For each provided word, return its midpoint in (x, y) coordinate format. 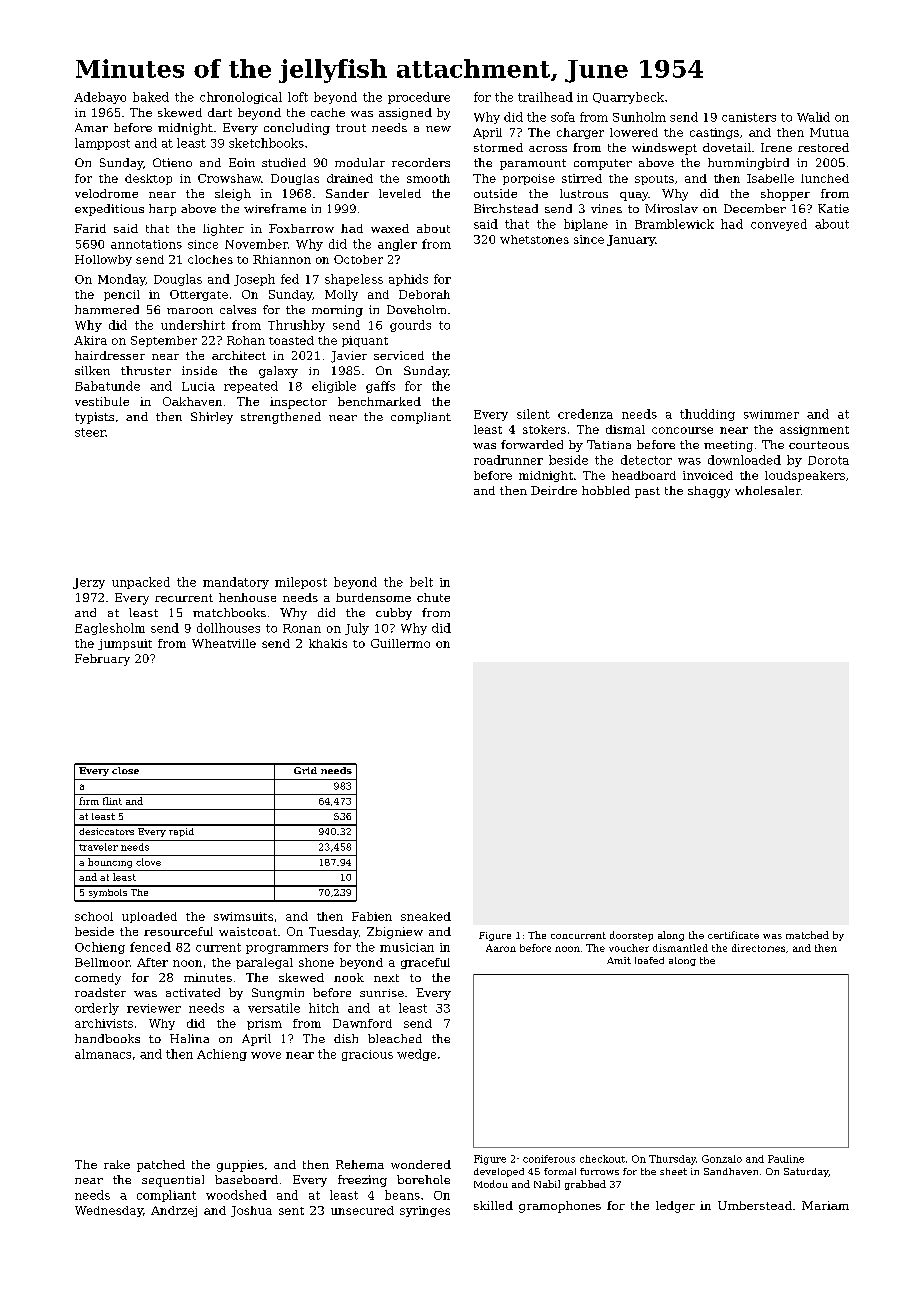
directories (758, 948)
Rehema (360, 1164)
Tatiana (609, 444)
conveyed (779, 225)
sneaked (426, 916)
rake (117, 1164)
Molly (341, 295)
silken (92, 370)
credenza (585, 414)
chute (433, 597)
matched (807, 935)
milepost (301, 583)
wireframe (275, 208)
